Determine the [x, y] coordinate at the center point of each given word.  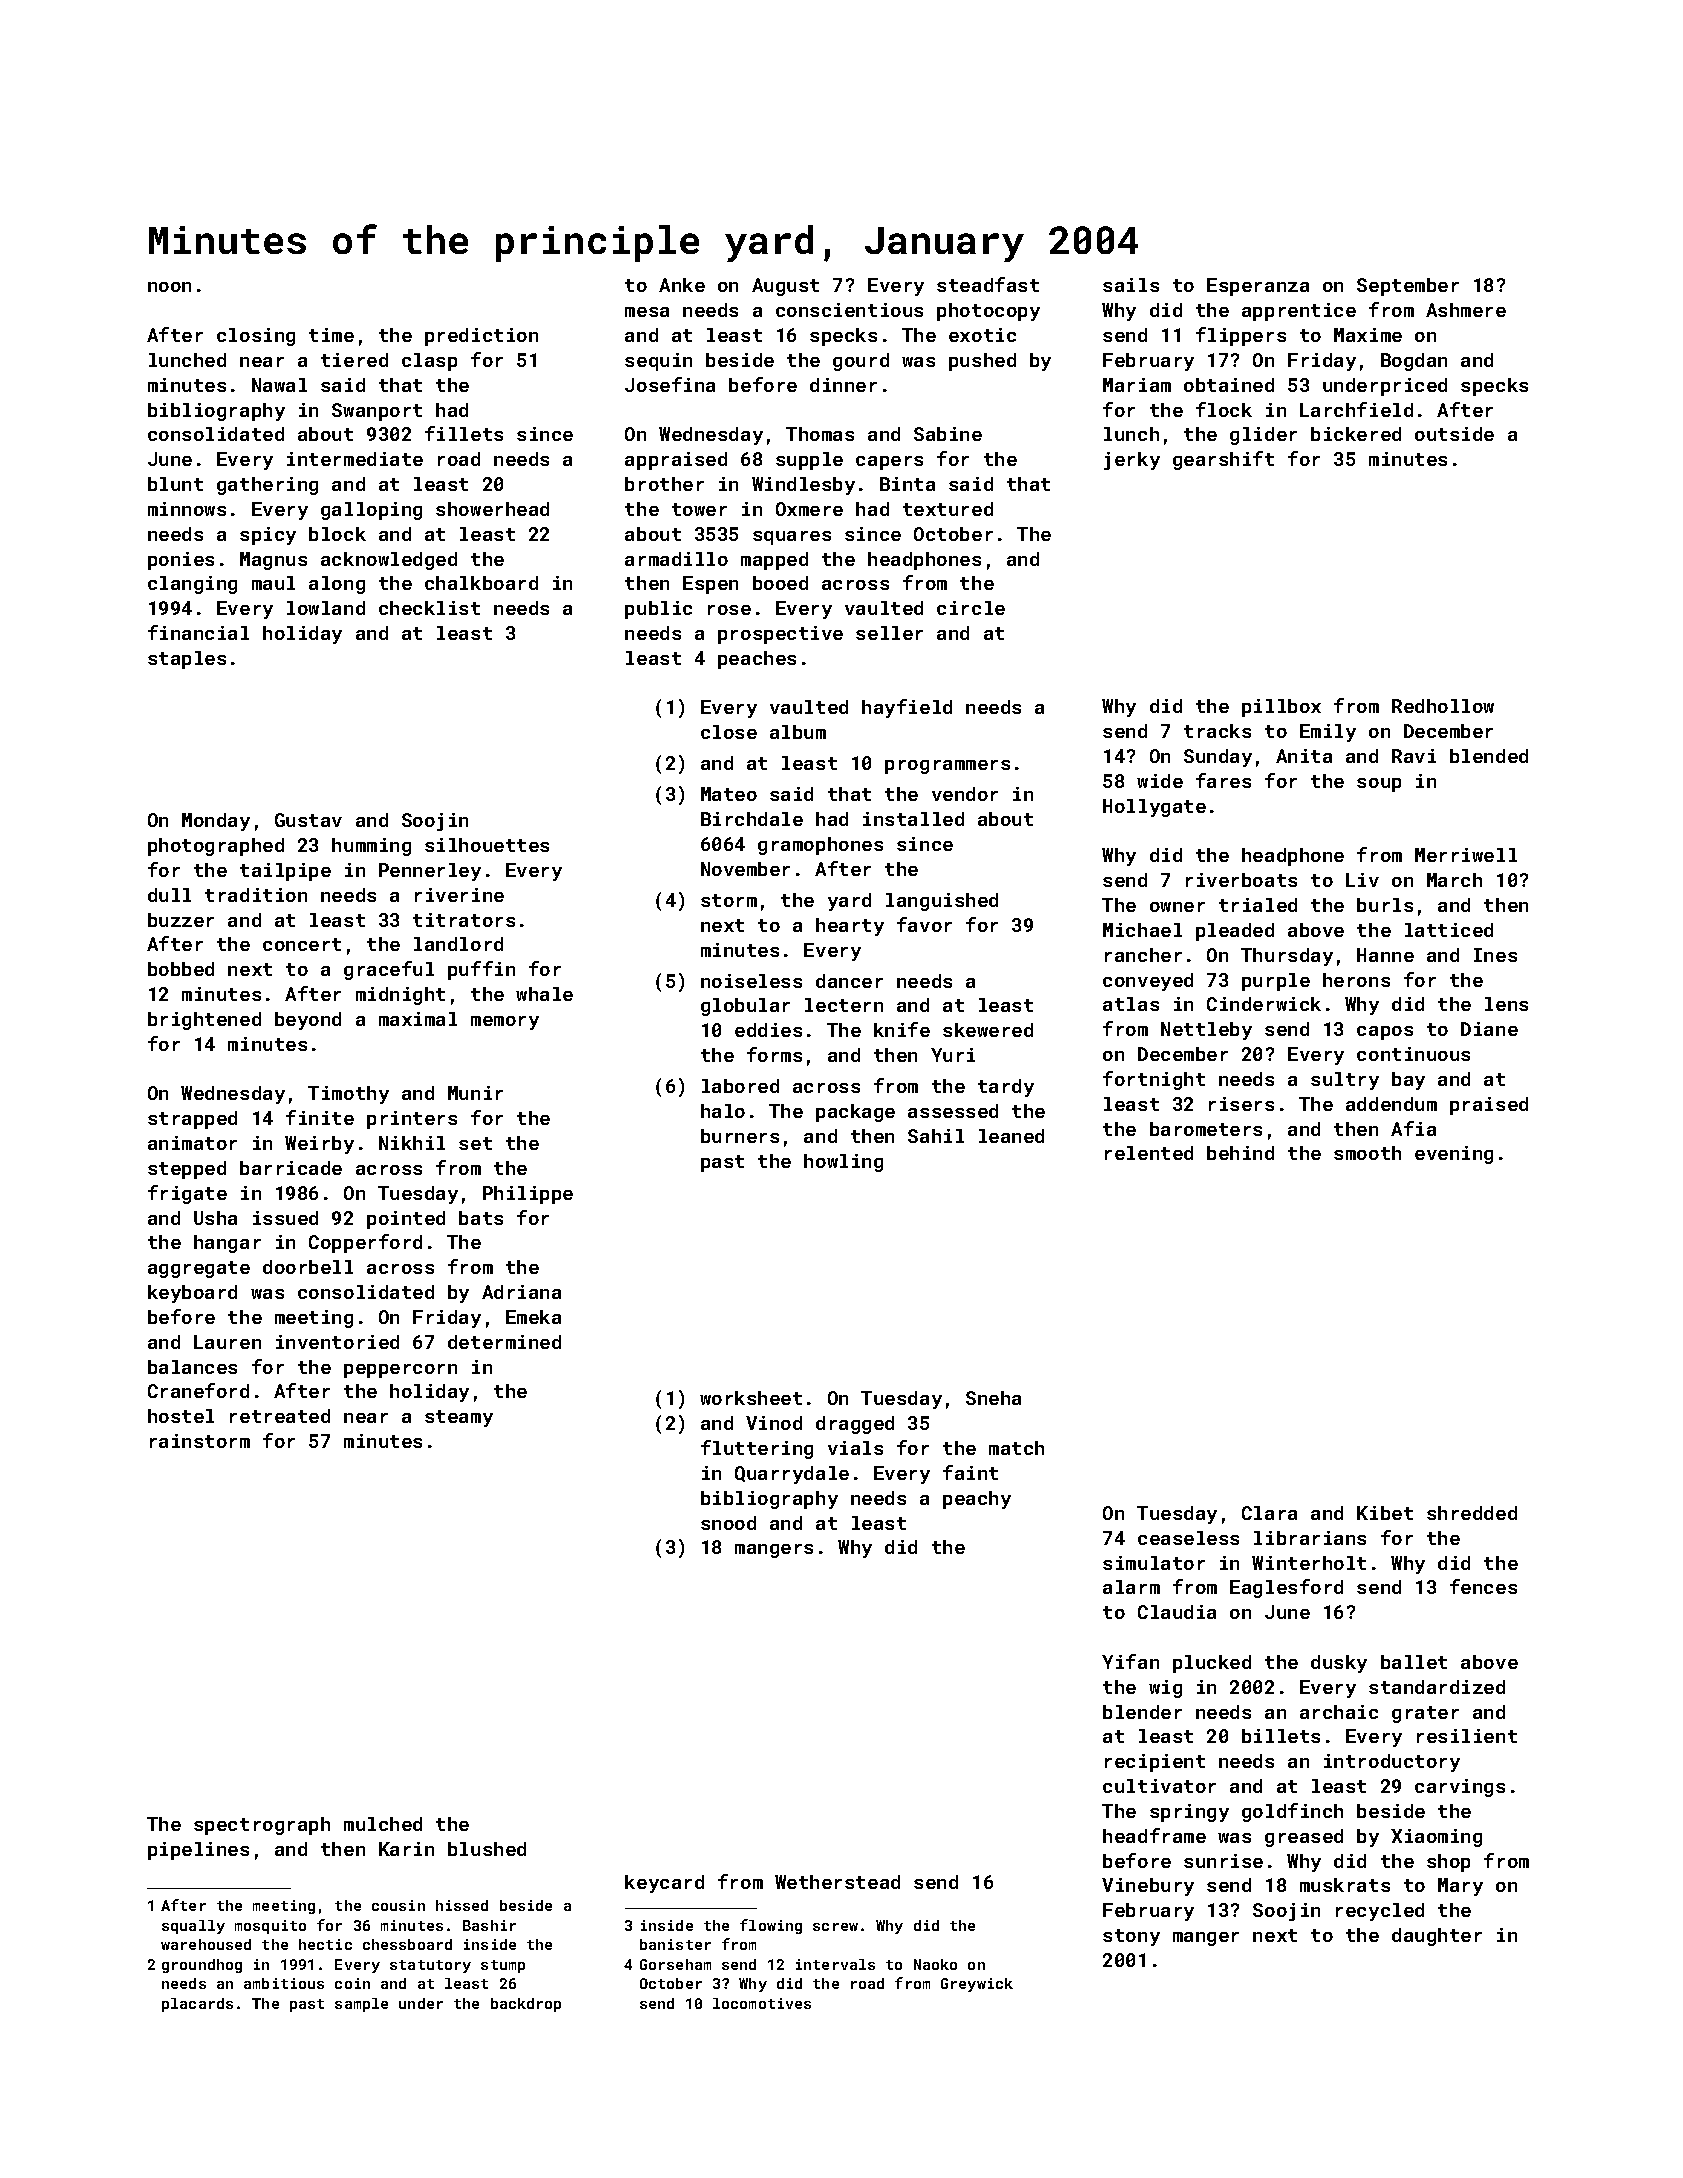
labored [740, 1086]
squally [193, 1927]
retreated [280, 1416]
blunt [175, 484]
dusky [1339, 1664]
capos [1385, 1033]
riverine [459, 895]
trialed [1258, 905]
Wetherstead [837, 1882]
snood [728, 1523]
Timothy [348, 1095]
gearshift [1223, 460]
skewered [988, 1030]
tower [699, 509]
